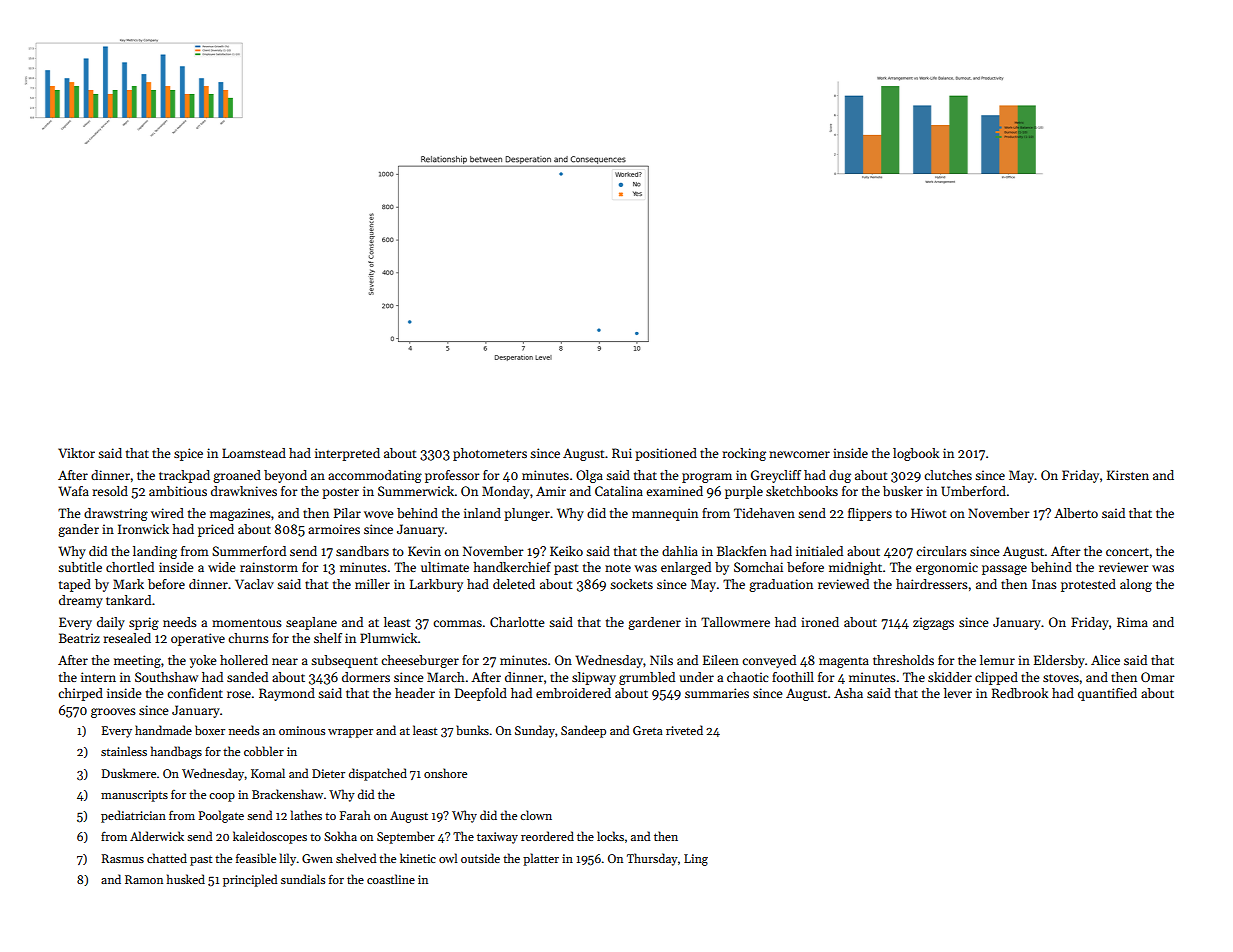 The width and height of the document is (1233, 952). I want to click on chirped, so click(80, 694).
